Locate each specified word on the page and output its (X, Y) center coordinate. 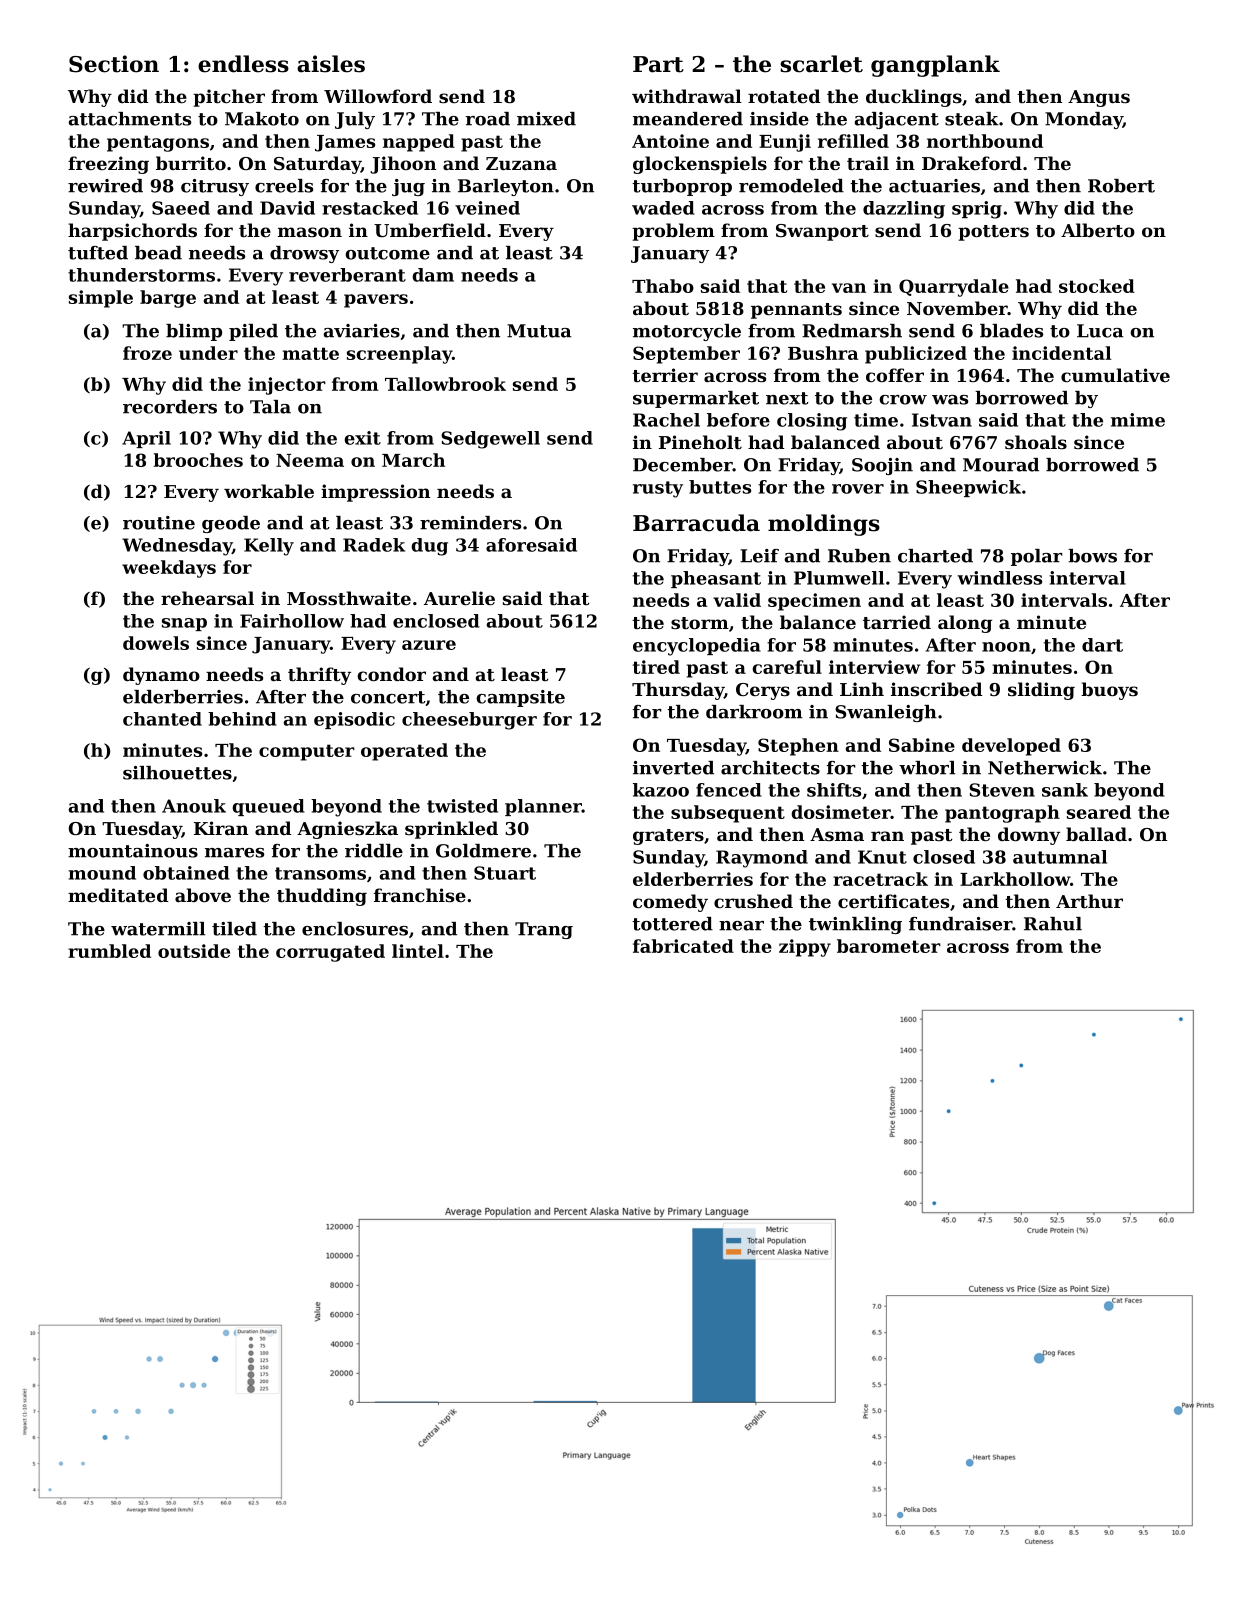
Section (114, 64)
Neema (310, 460)
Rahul (1053, 924)
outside (194, 951)
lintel (418, 951)
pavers (376, 301)
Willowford (378, 96)
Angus (1099, 98)
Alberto (1098, 230)
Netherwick (1045, 768)
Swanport (822, 232)
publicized (916, 355)
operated (404, 752)
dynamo (161, 676)
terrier (665, 375)
